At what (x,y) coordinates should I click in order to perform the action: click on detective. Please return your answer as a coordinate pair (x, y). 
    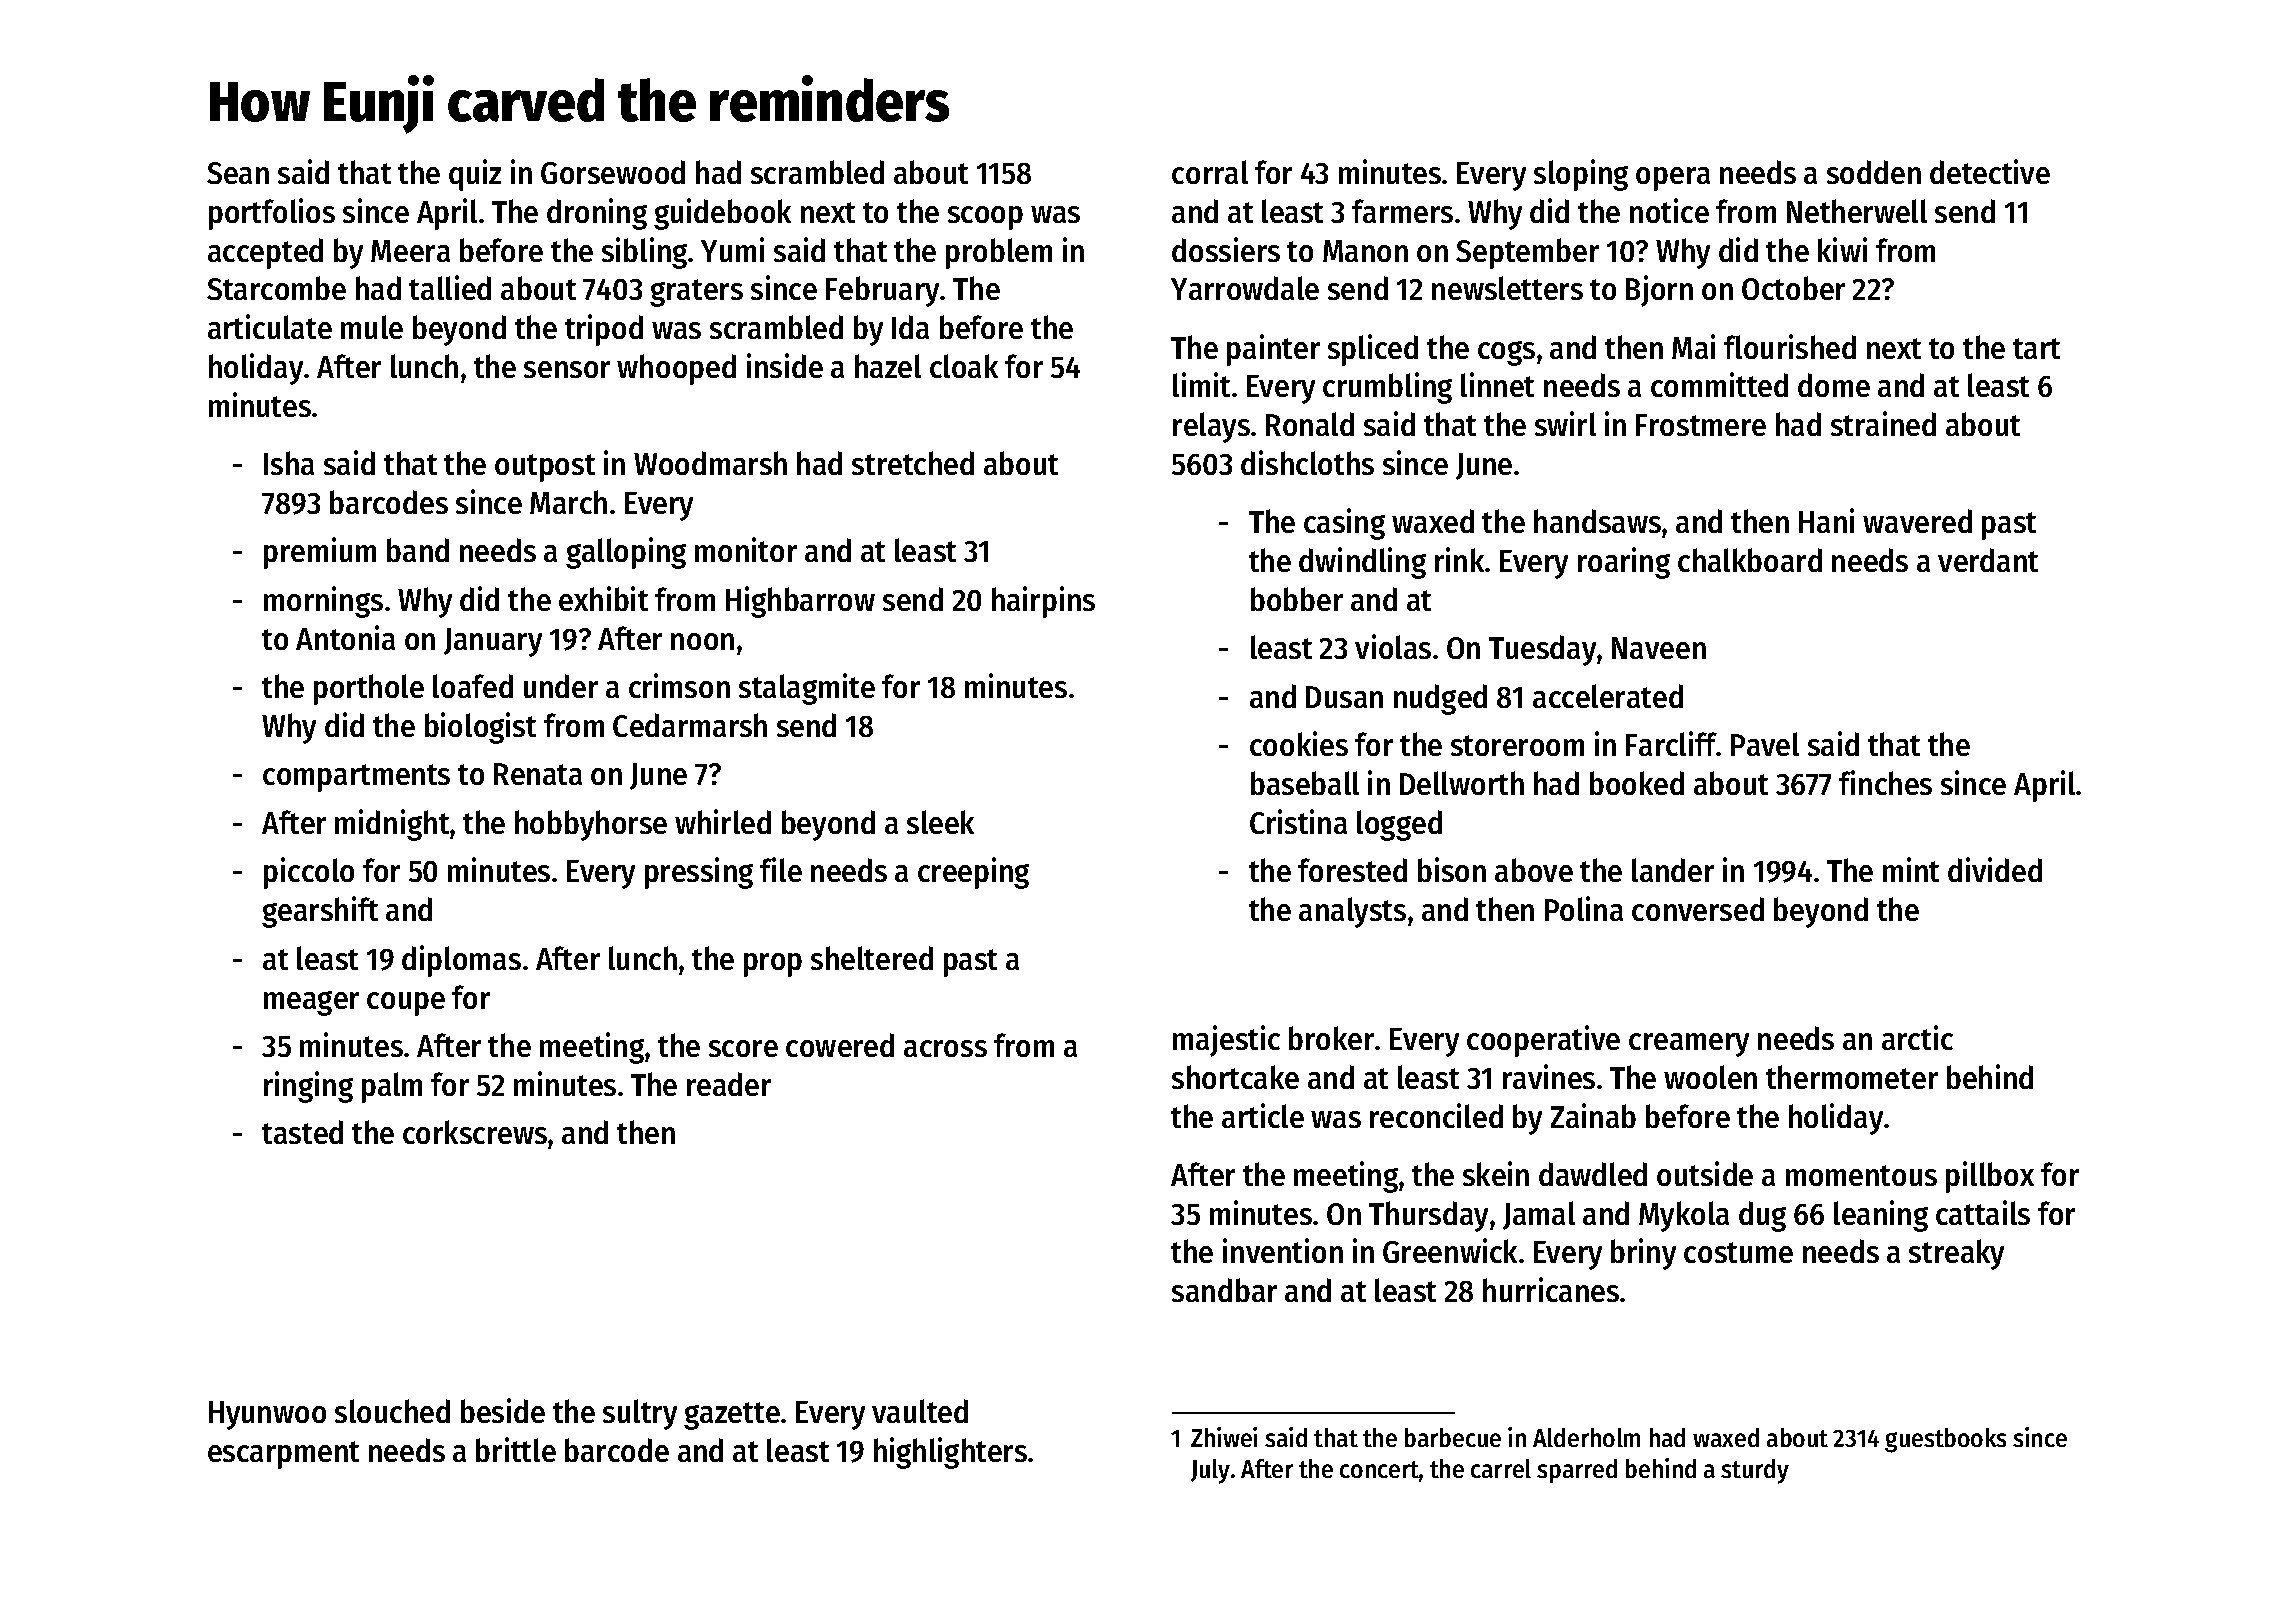
    Looking at the image, I should click on (1990, 171).
